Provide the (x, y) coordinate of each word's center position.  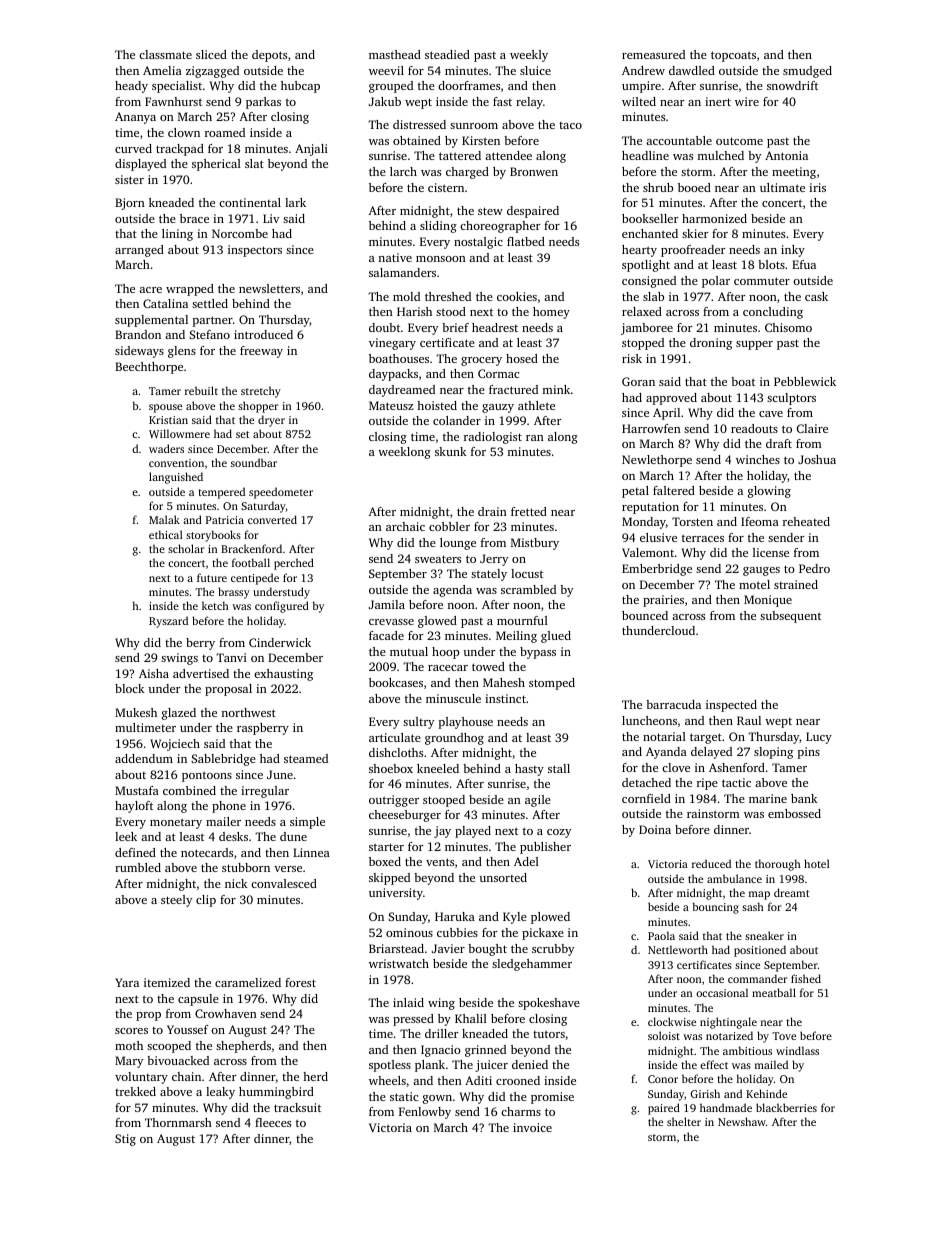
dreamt (792, 892)
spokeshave (549, 1004)
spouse (165, 408)
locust (527, 573)
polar (716, 282)
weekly (529, 56)
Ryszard (168, 622)
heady (131, 87)
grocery (481, 361)
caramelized (248, 982)
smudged (807, 72)
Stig (125, 1140)
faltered (674, 490)
